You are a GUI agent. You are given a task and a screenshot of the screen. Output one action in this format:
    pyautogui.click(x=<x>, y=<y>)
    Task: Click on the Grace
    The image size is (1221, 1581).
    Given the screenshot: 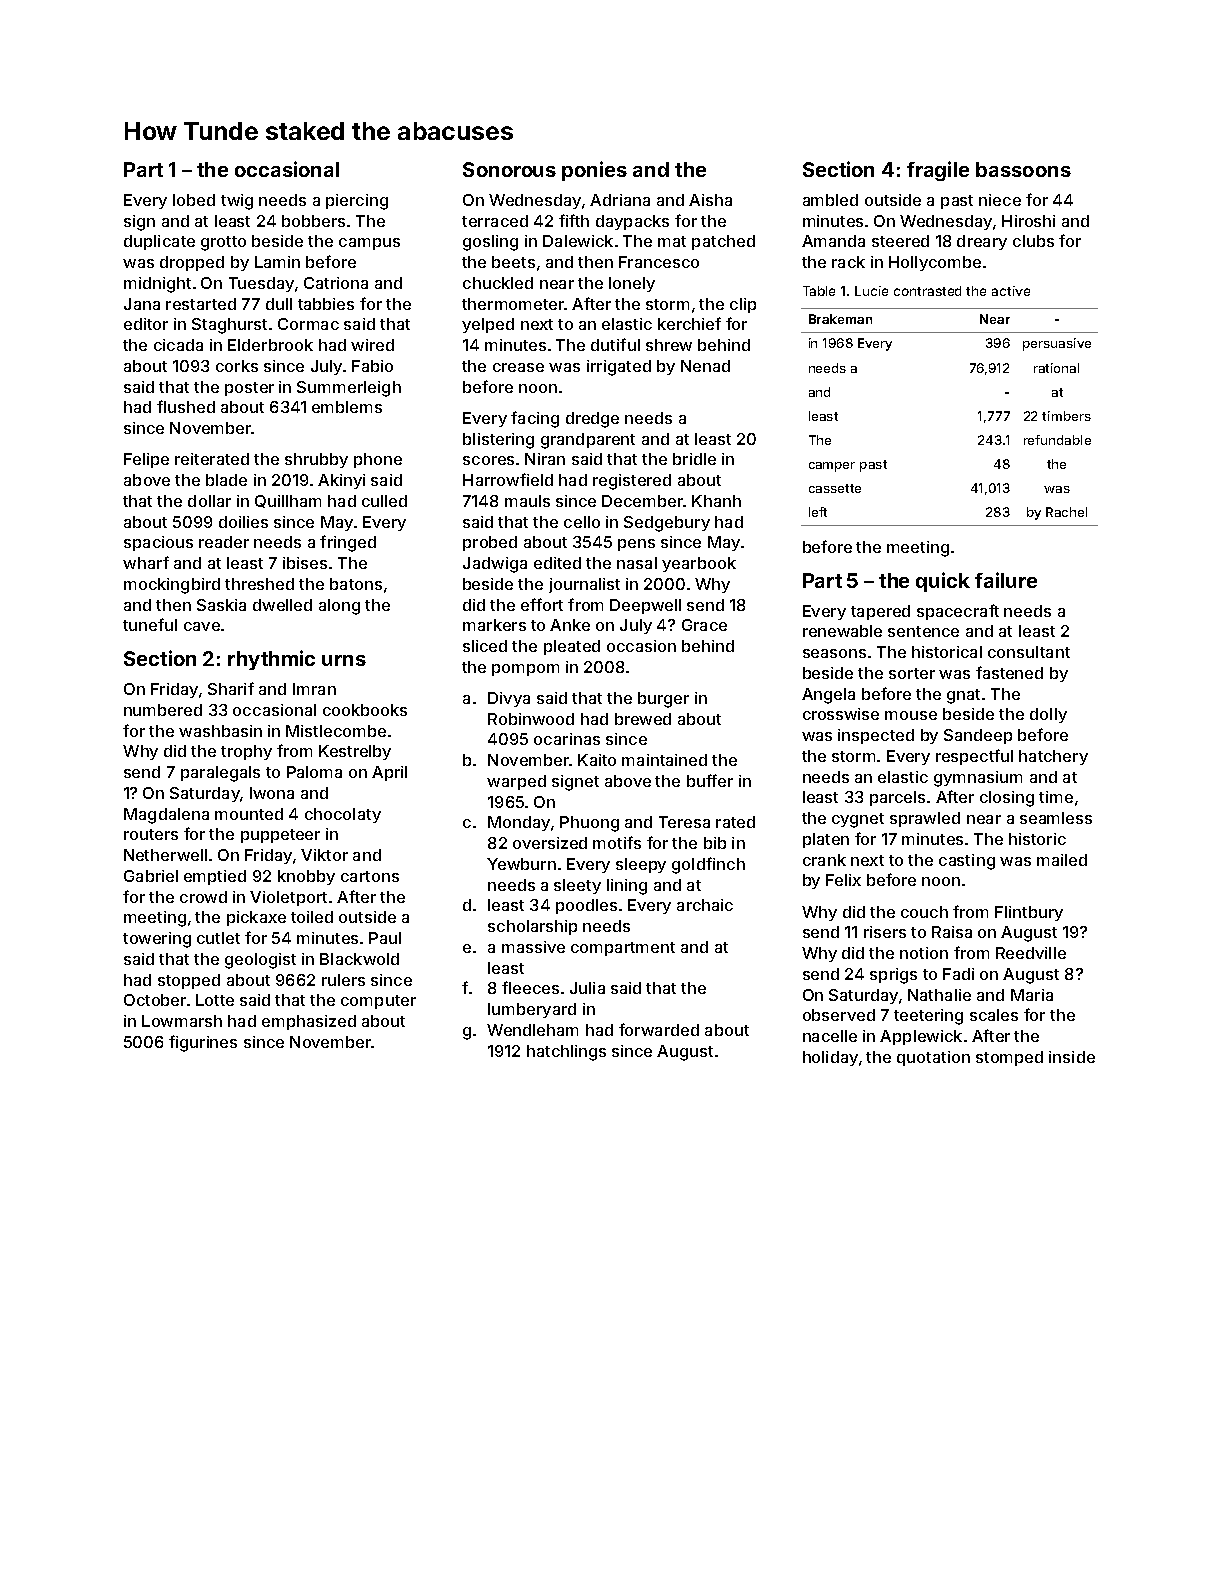 What is the action you would take?
    pyautogui.click(x=704, y=625)
